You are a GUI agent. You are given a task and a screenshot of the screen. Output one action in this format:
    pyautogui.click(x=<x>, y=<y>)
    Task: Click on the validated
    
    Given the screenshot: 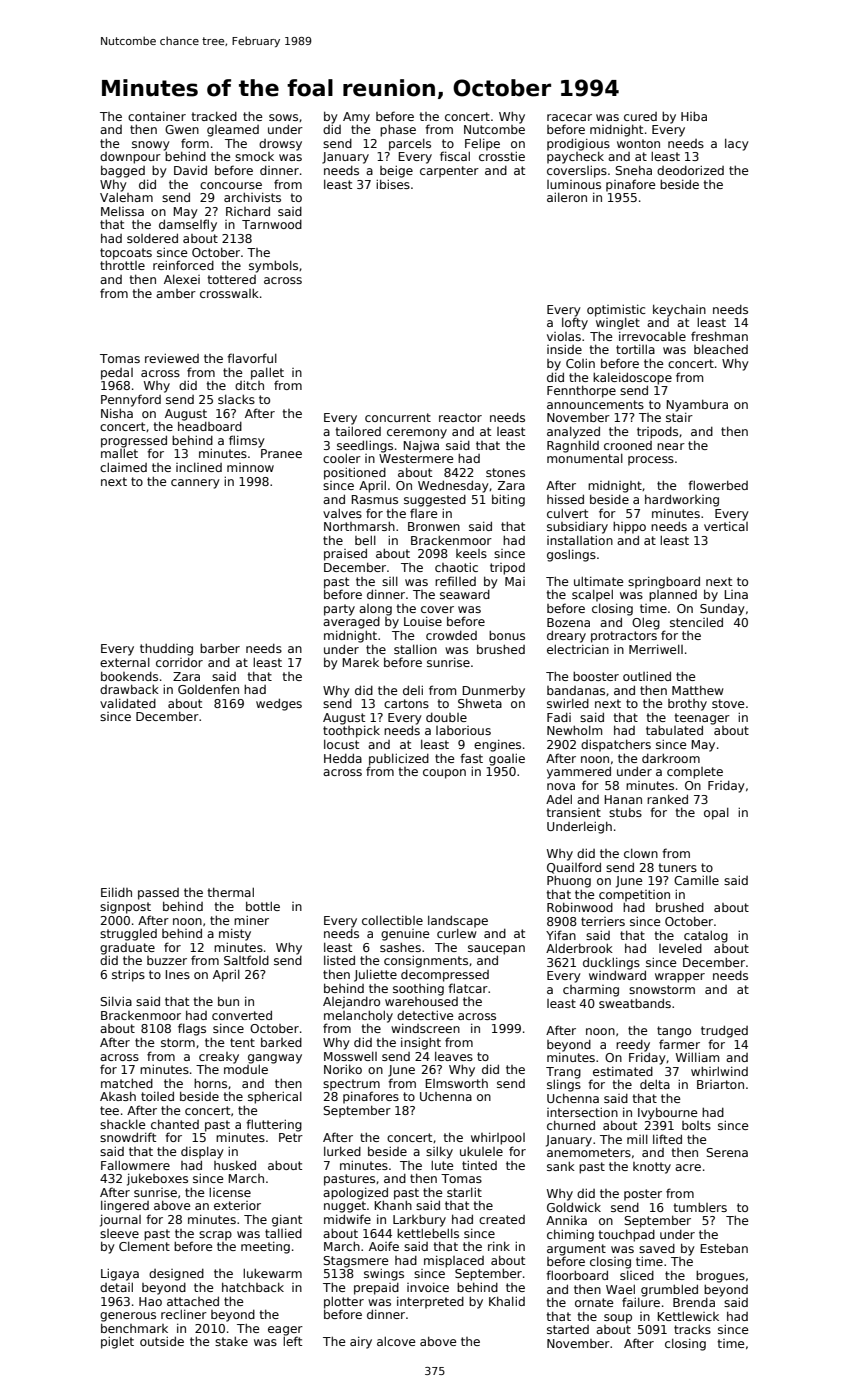 What is the action you would take?
    pyautogui.click(x=128, y=703)
